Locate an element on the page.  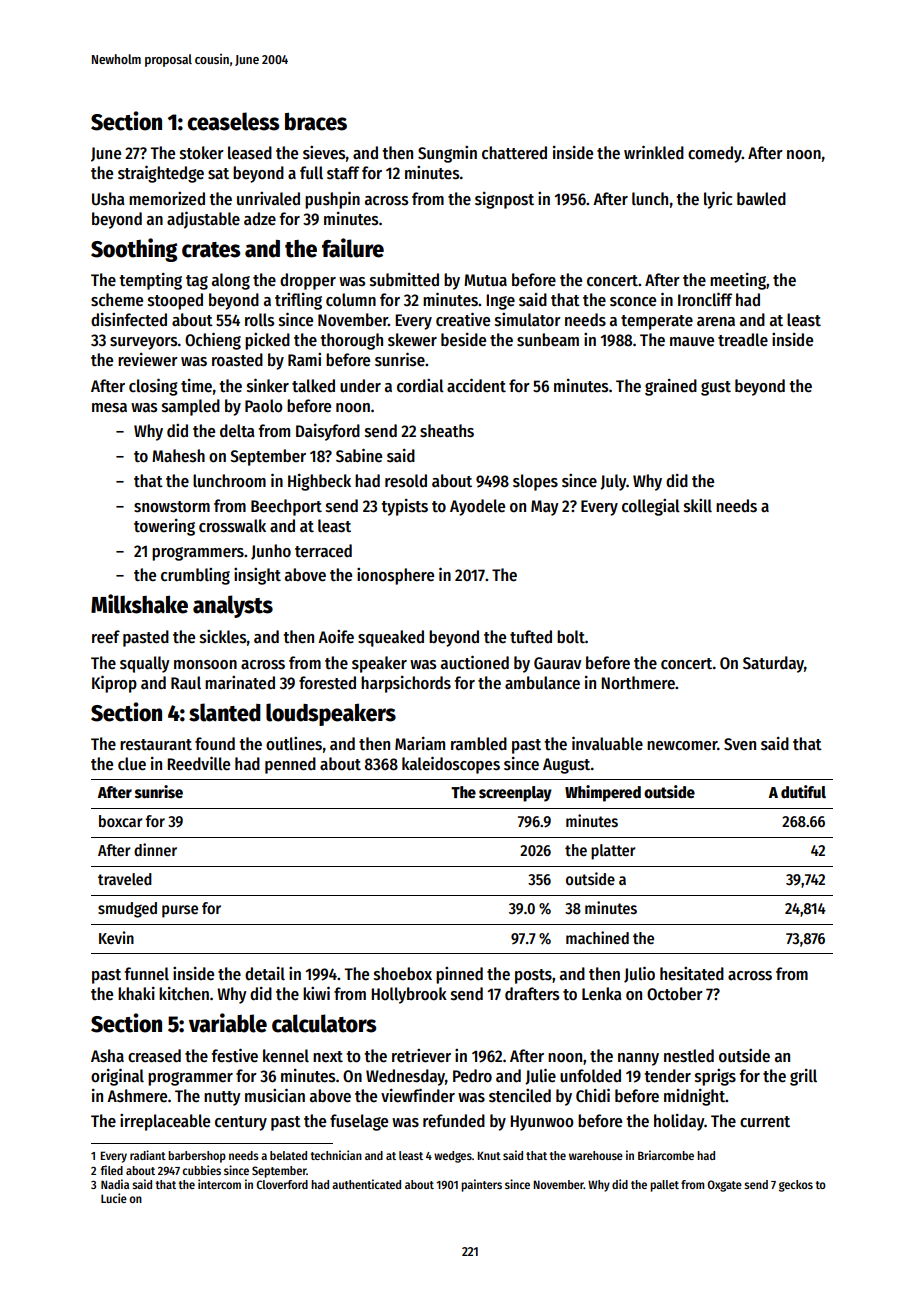
creative is located at coordinates (463, 319).
